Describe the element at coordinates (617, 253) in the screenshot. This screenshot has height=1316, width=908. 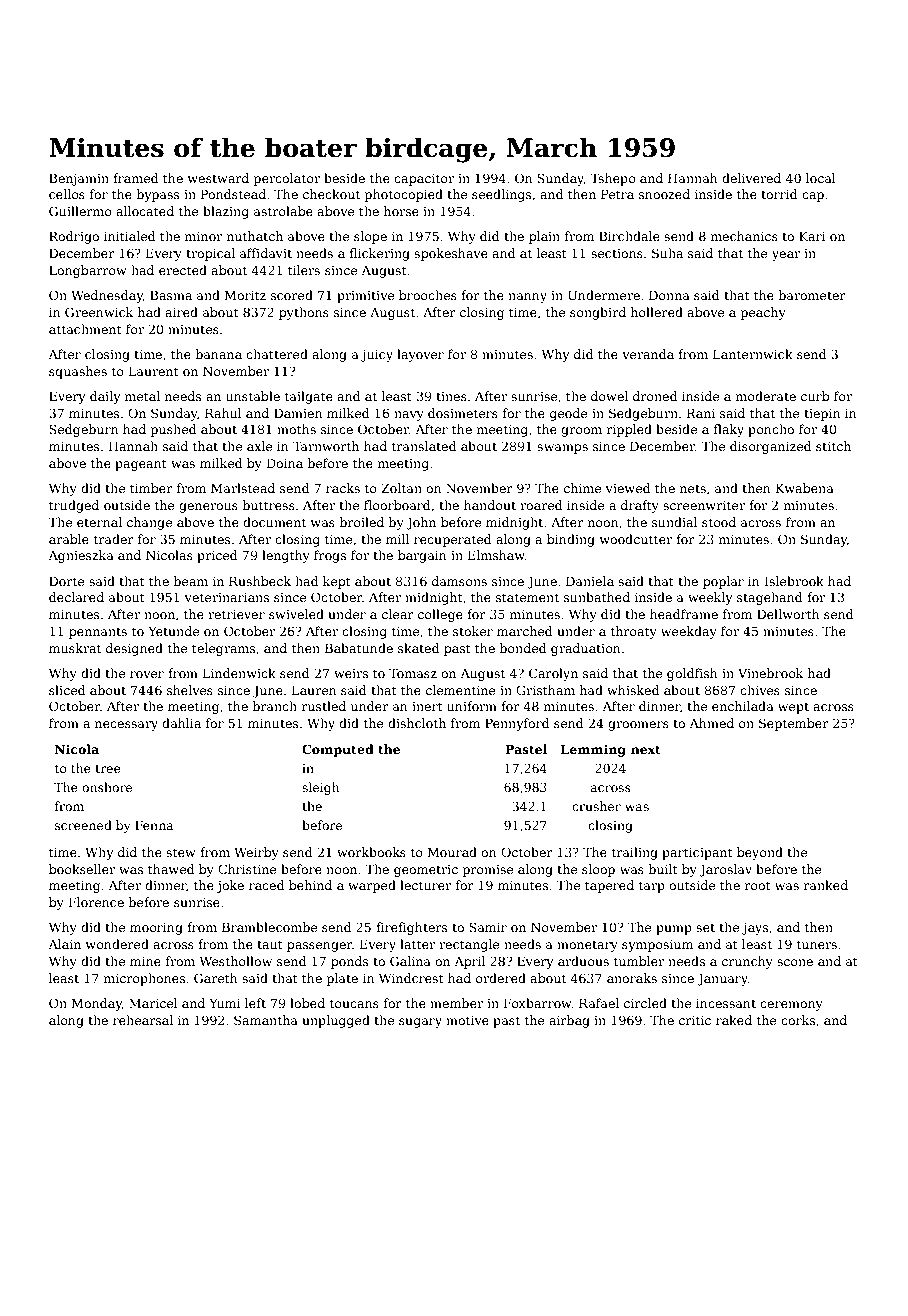
I see `sections` at that location.
